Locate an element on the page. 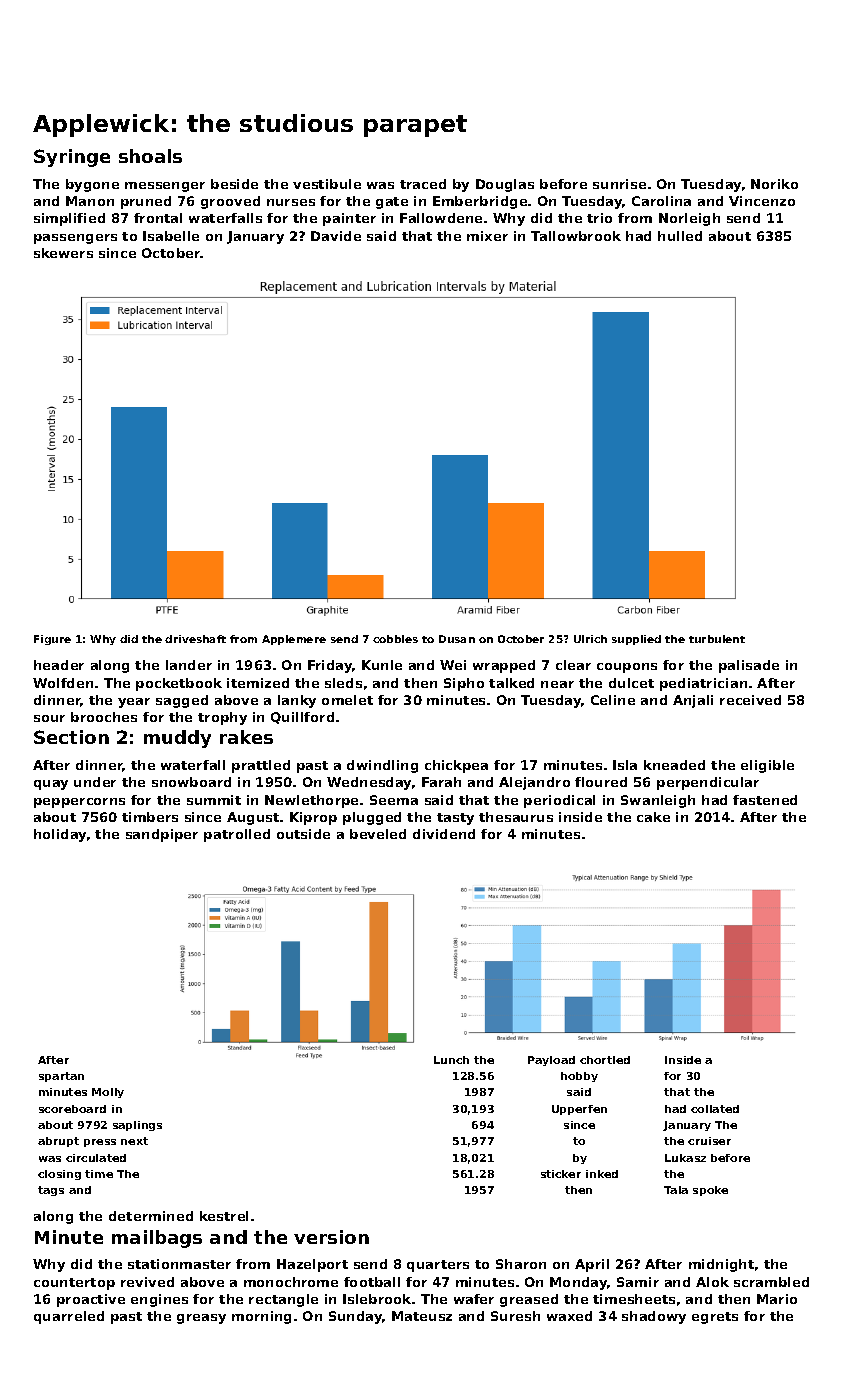 The image size is (849, 1400). sticker is located at coordinates (561, 1174).
